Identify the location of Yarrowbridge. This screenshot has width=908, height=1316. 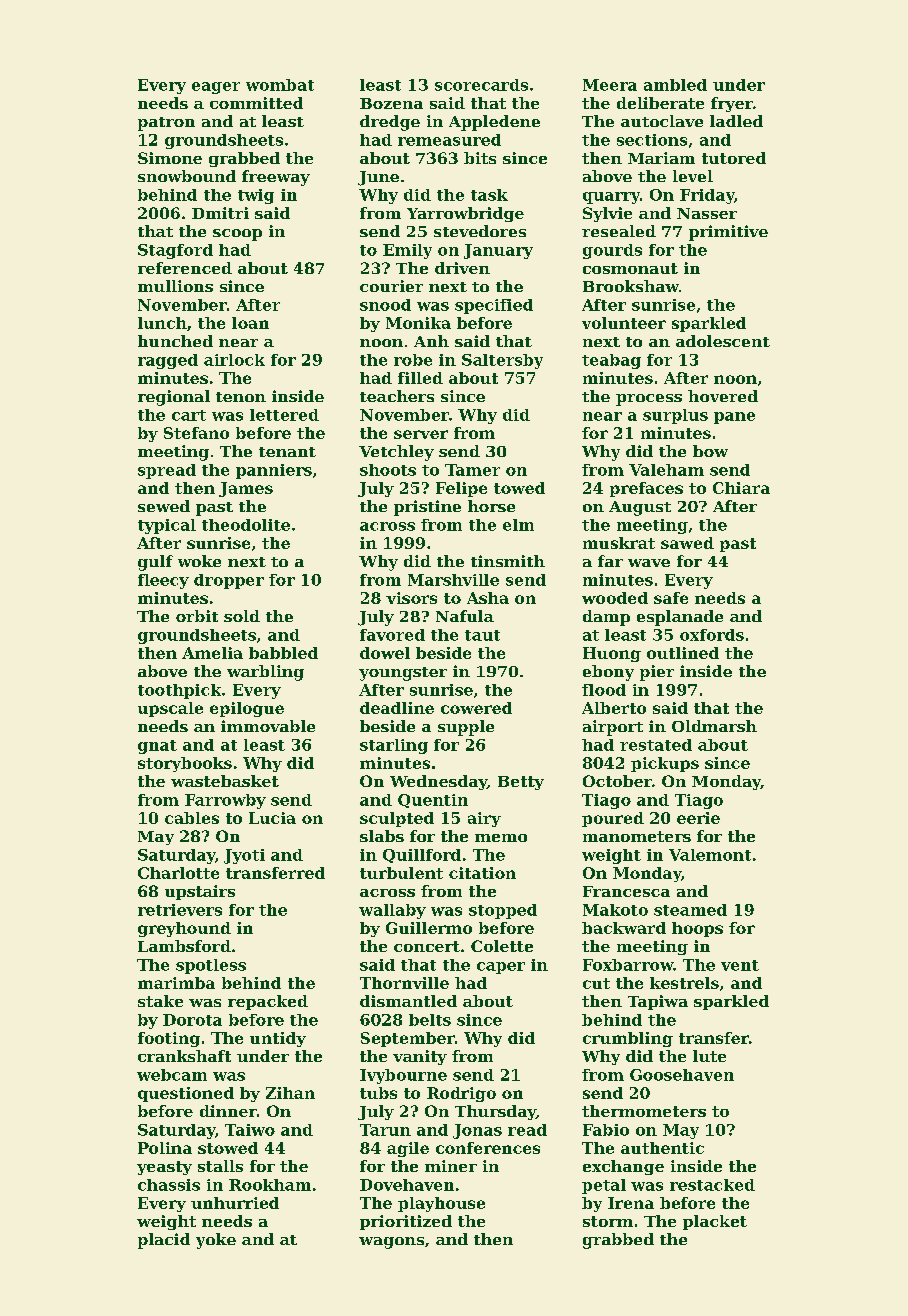
(465, 214).
